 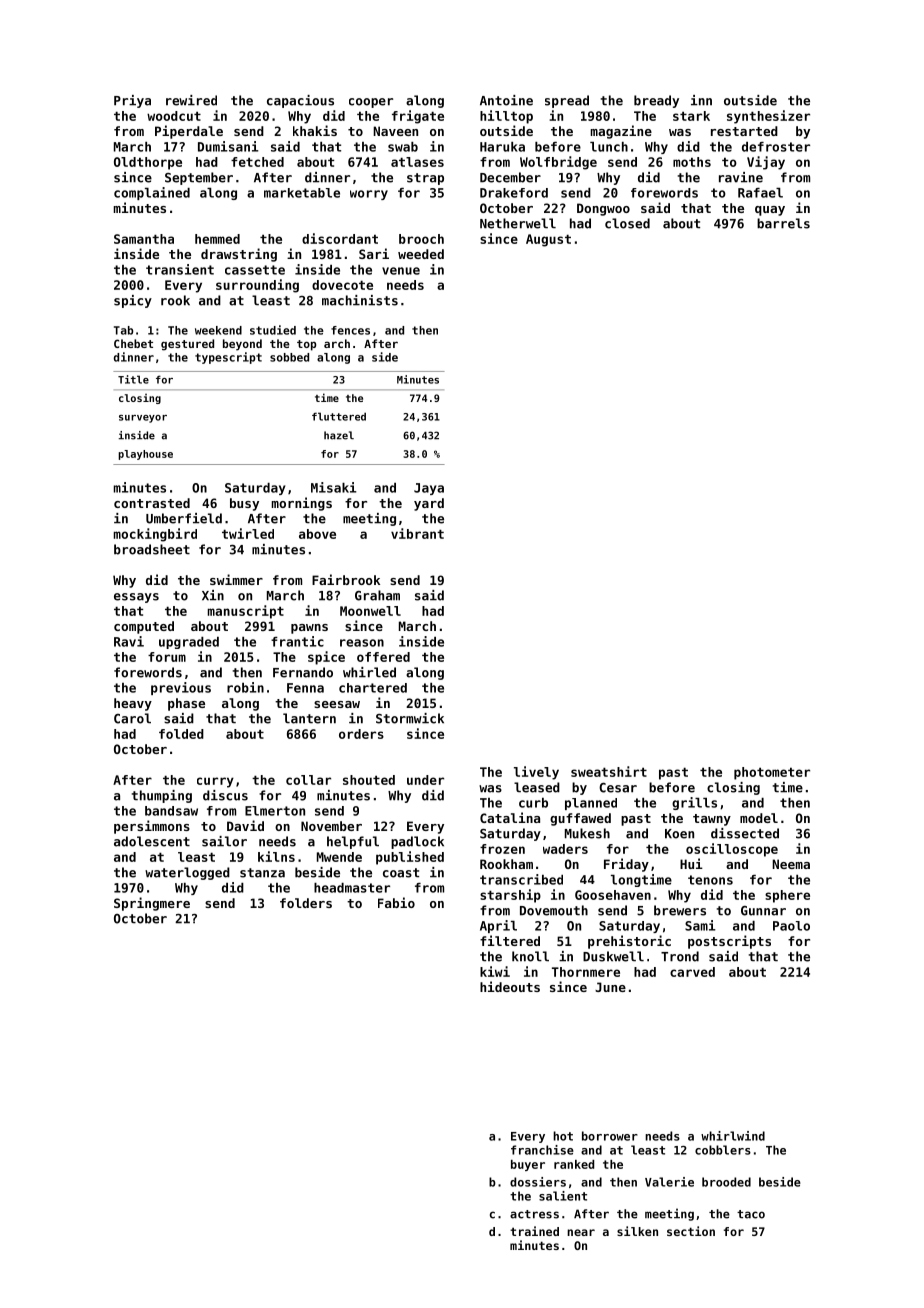 I want to click on Stormwick, so click(x=410, y=718).
